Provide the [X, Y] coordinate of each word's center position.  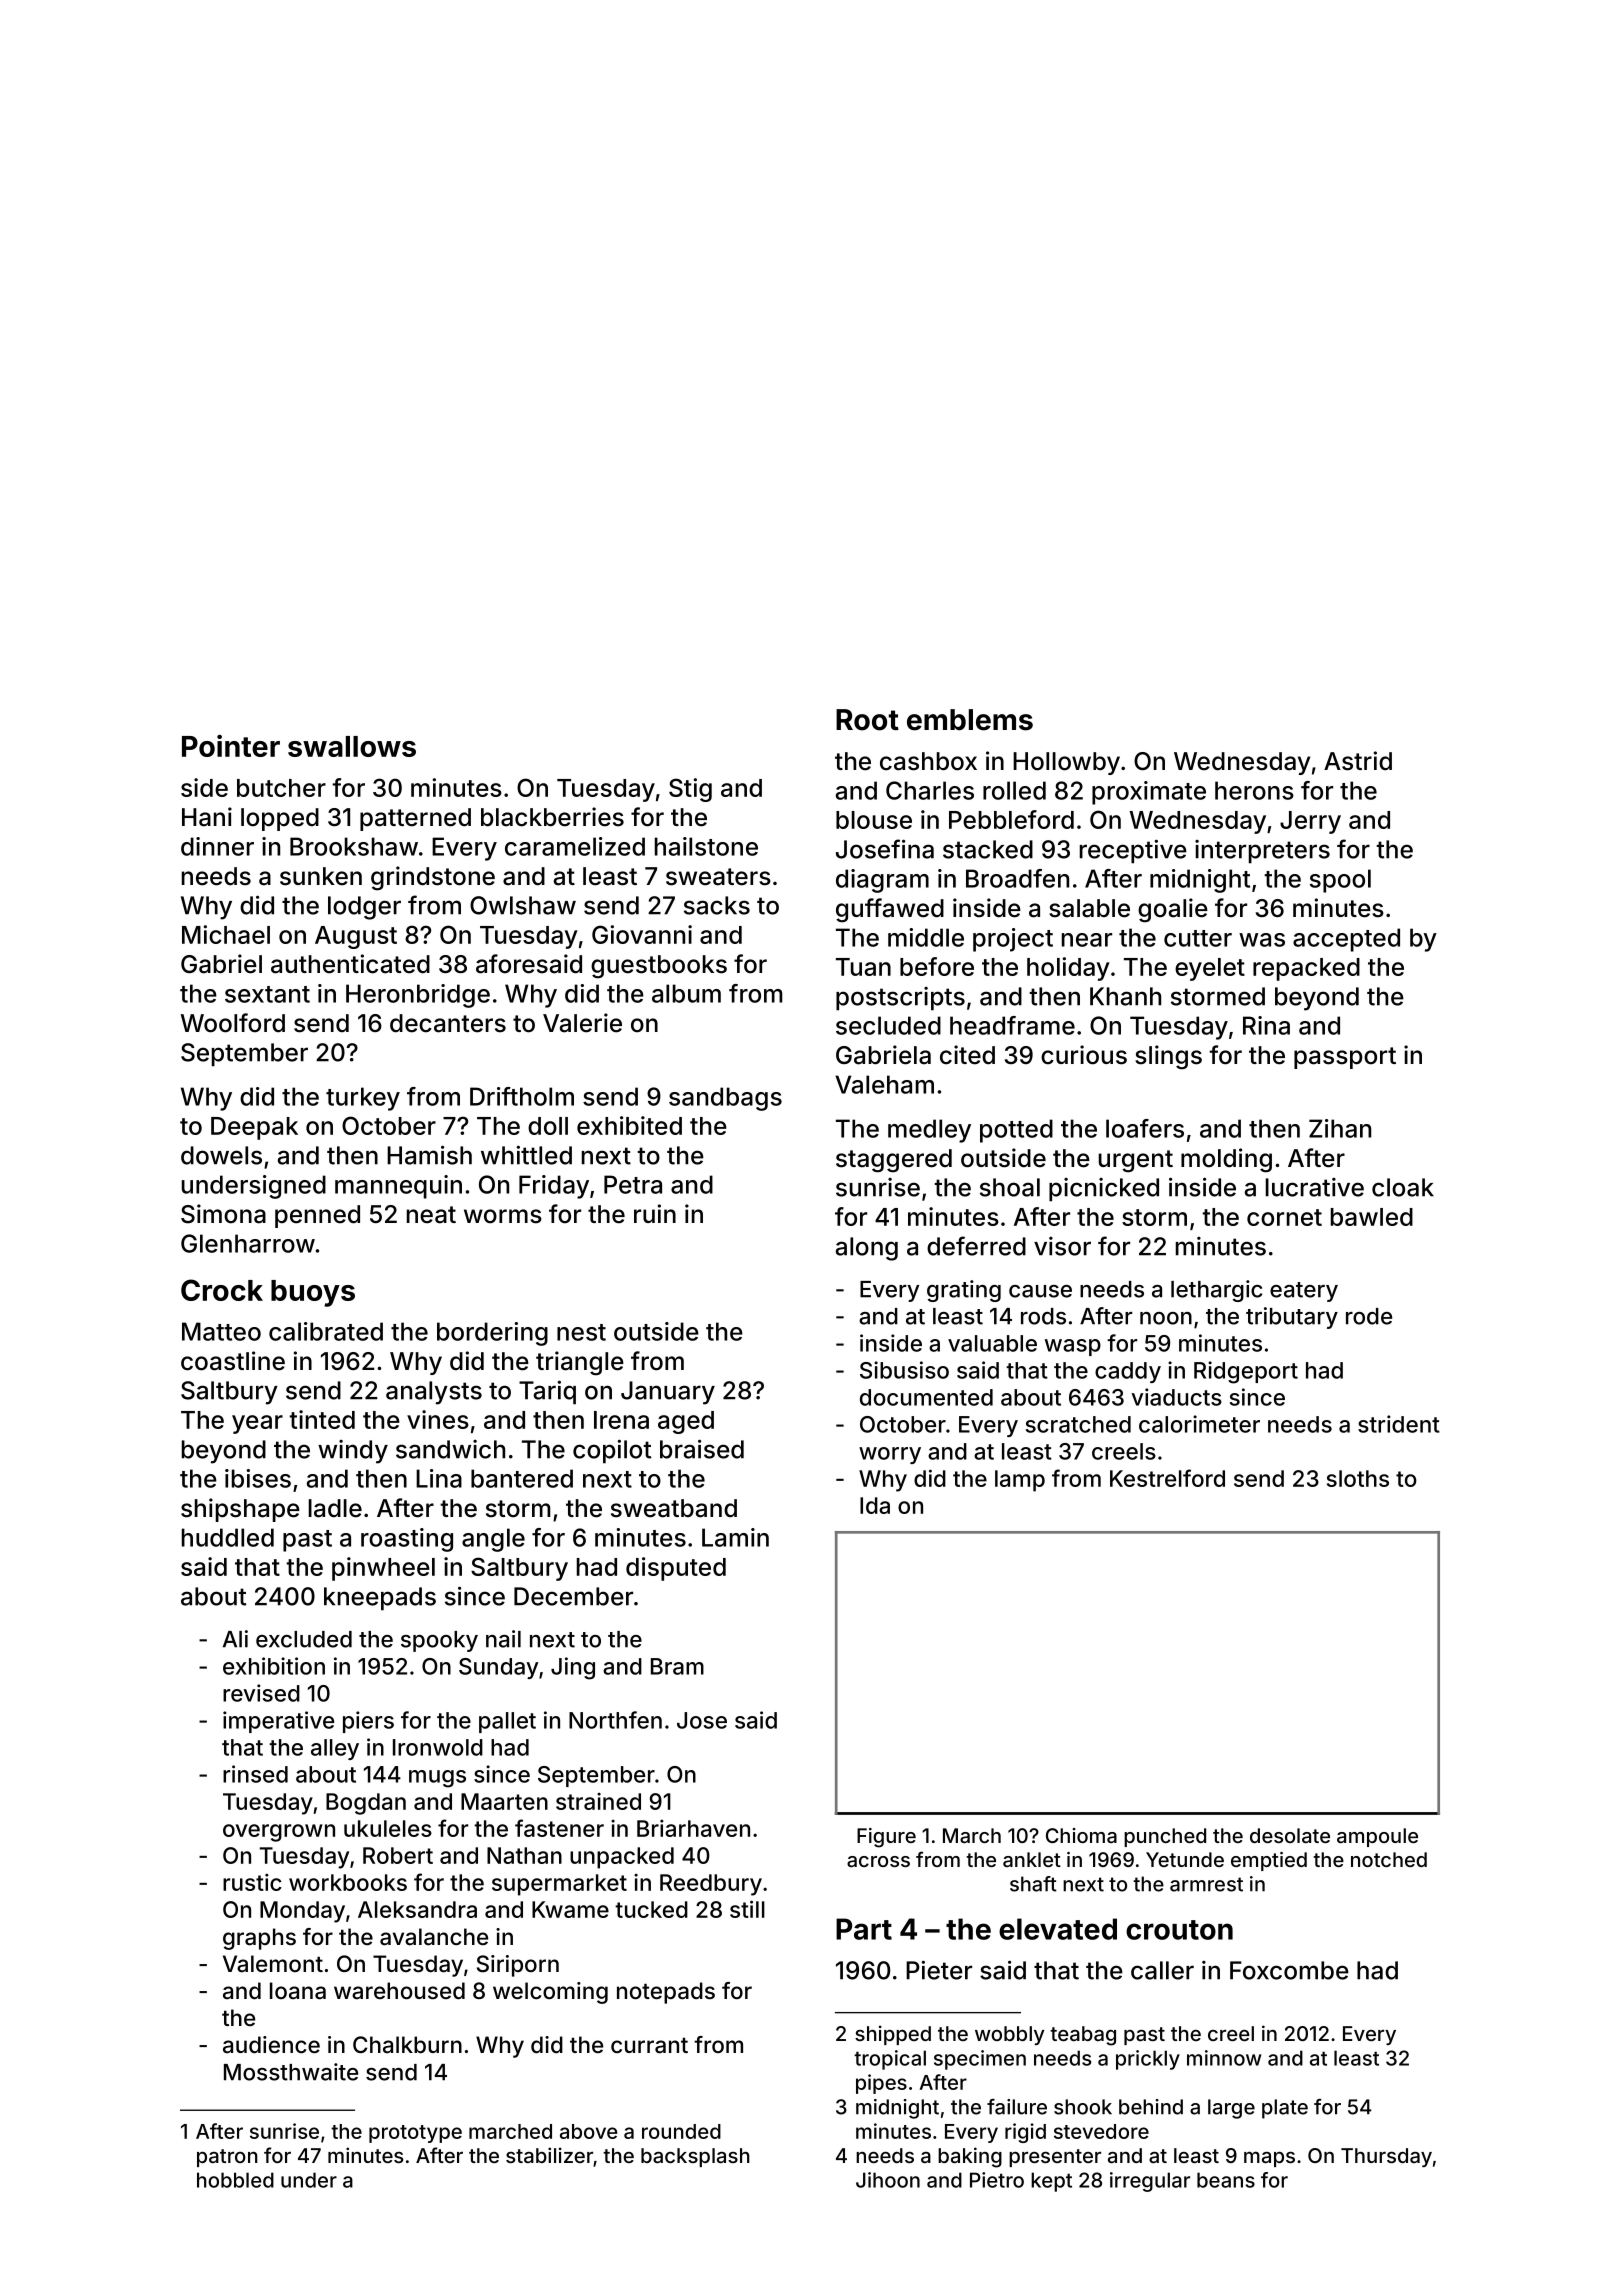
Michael [226, 934]
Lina [439, 1478]
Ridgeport [1246, 1372]
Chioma [1081, 1835]
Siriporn [518, 1966]
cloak [1403, 1187]
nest [581, 1332]
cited [967, 1055]
